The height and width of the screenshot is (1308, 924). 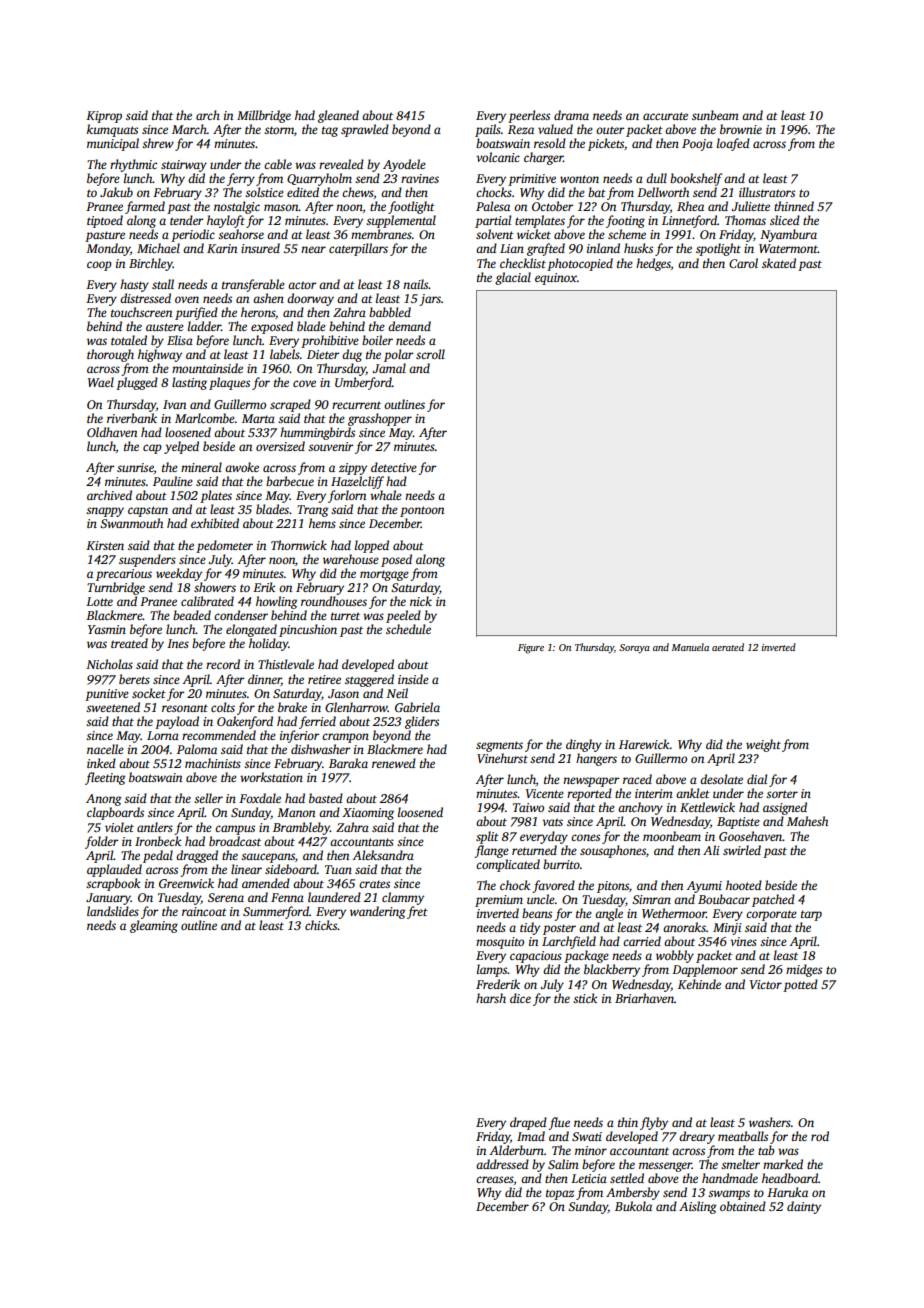 I want to click on seller, so click(x=208, y=798).
